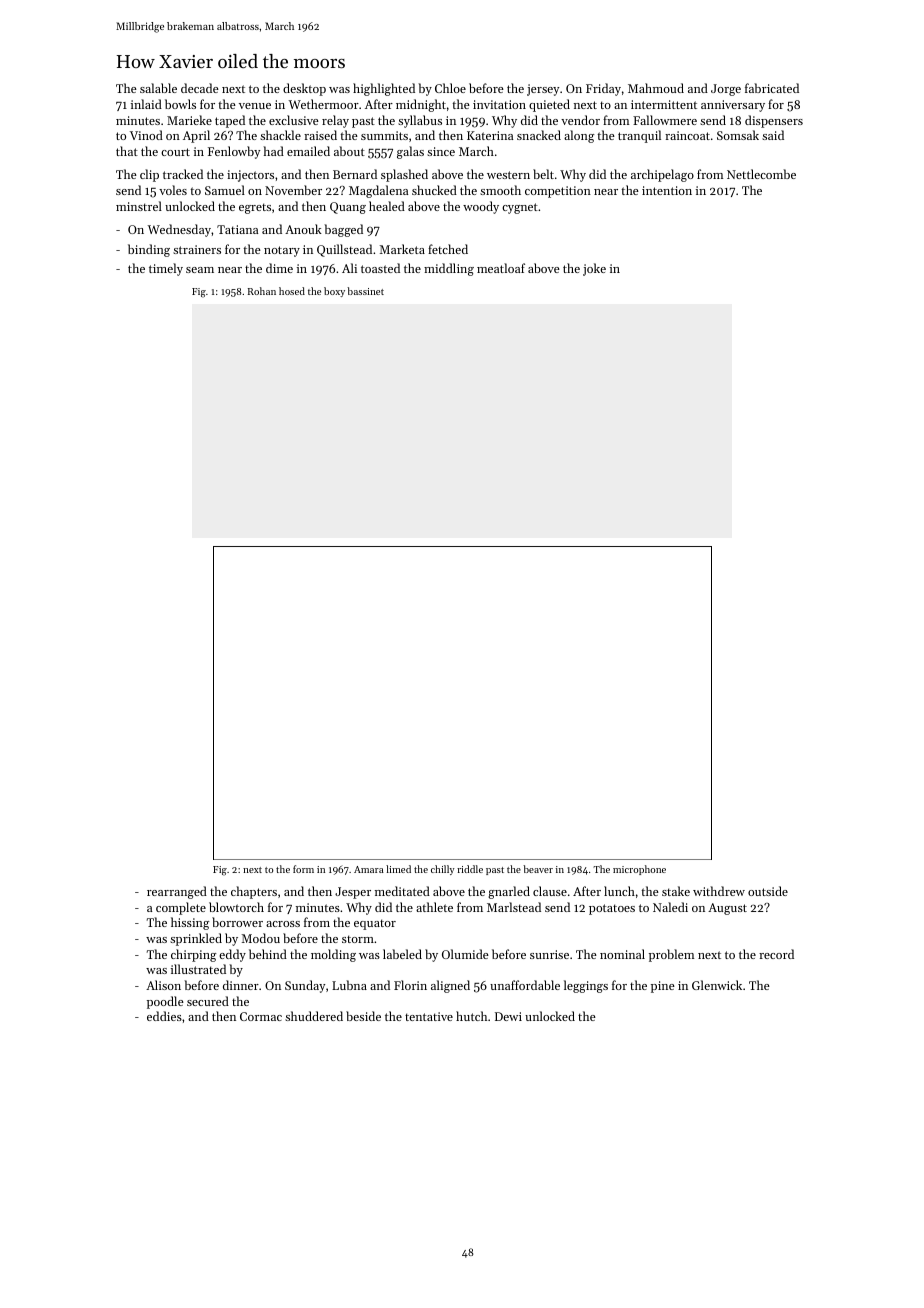 The width and height of the image is (924, 1308). Describe the element at coordinates (550, 891) in the image. I see `clause` at that location.
